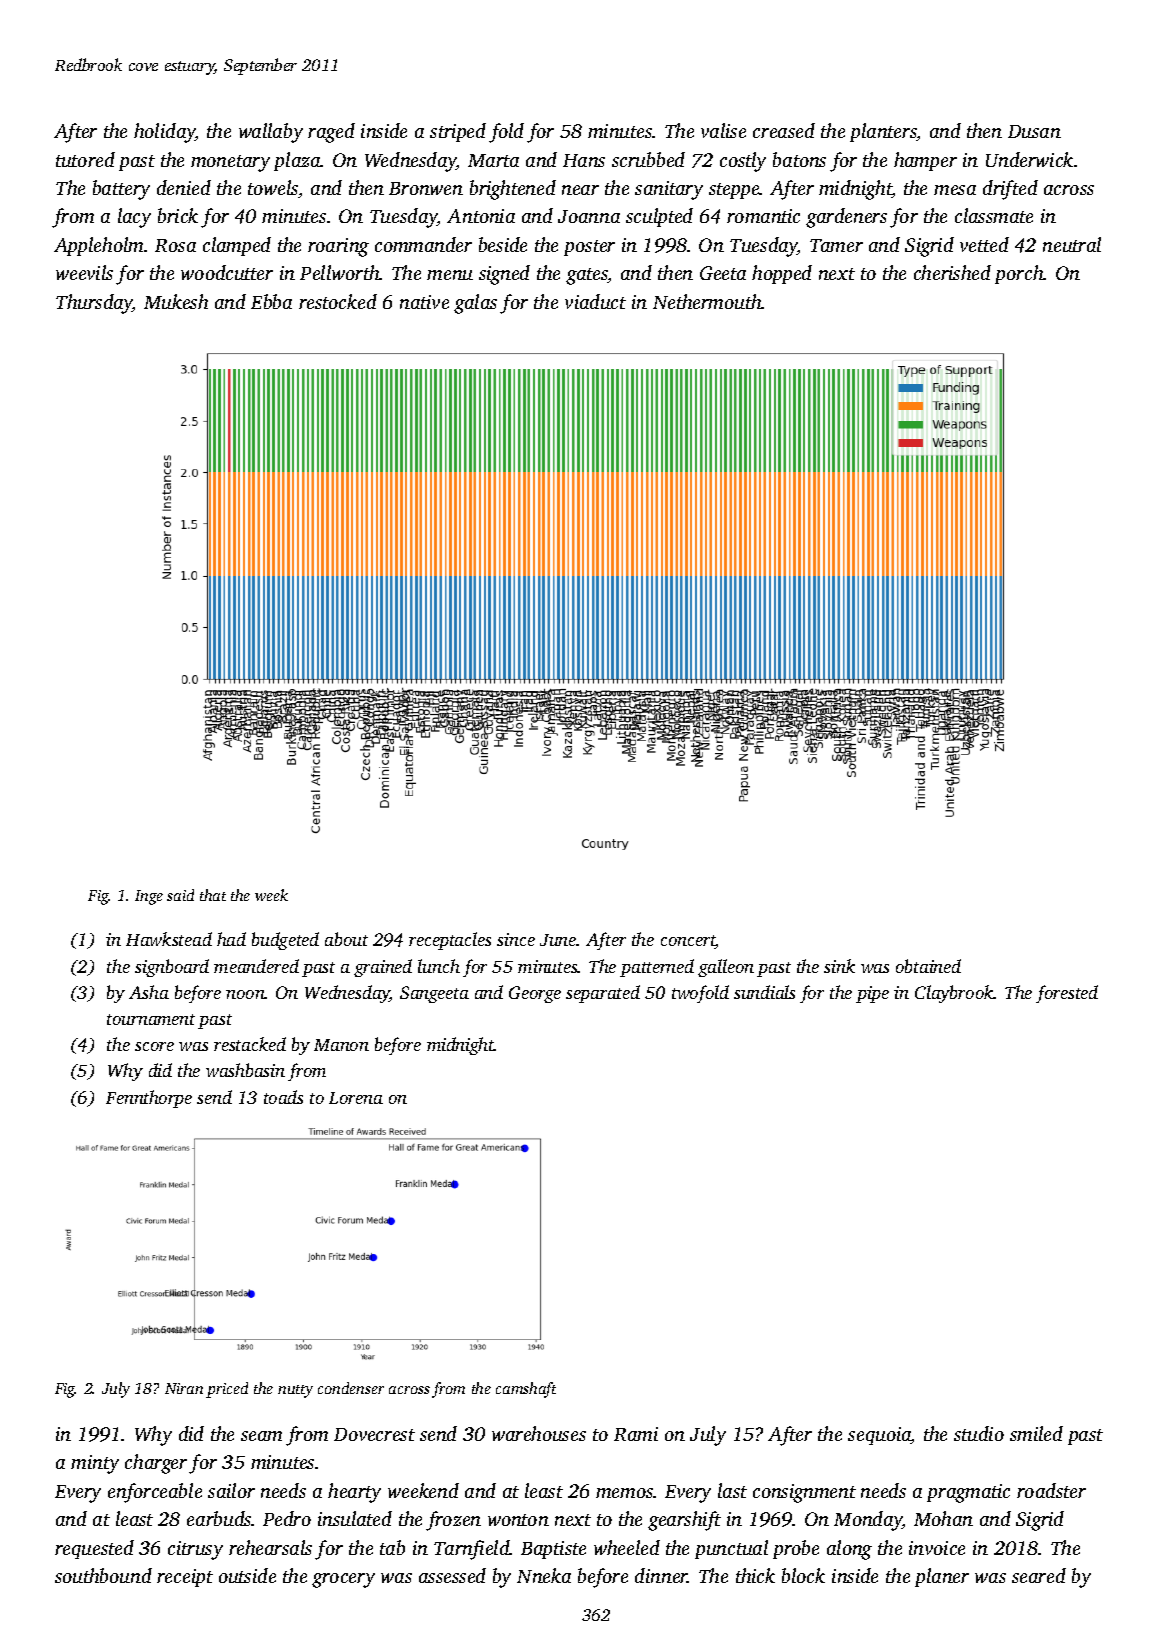  I want to click on porch, so click(1019, 274).
